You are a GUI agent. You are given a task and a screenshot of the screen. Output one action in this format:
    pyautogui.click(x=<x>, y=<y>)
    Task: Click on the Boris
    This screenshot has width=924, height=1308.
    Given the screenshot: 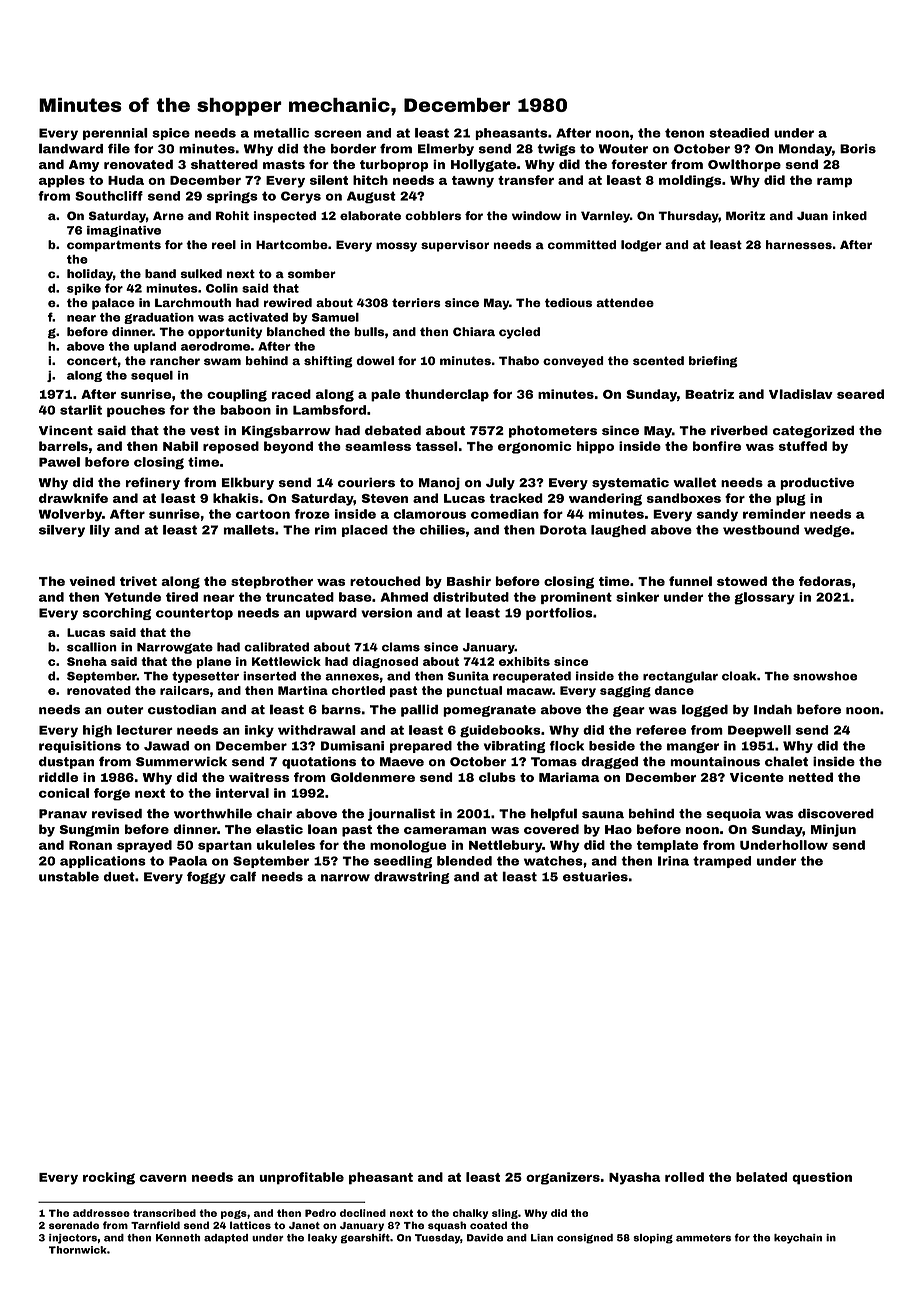 What is the action you would take?
    pyautogui.click(x=858, y=149)
